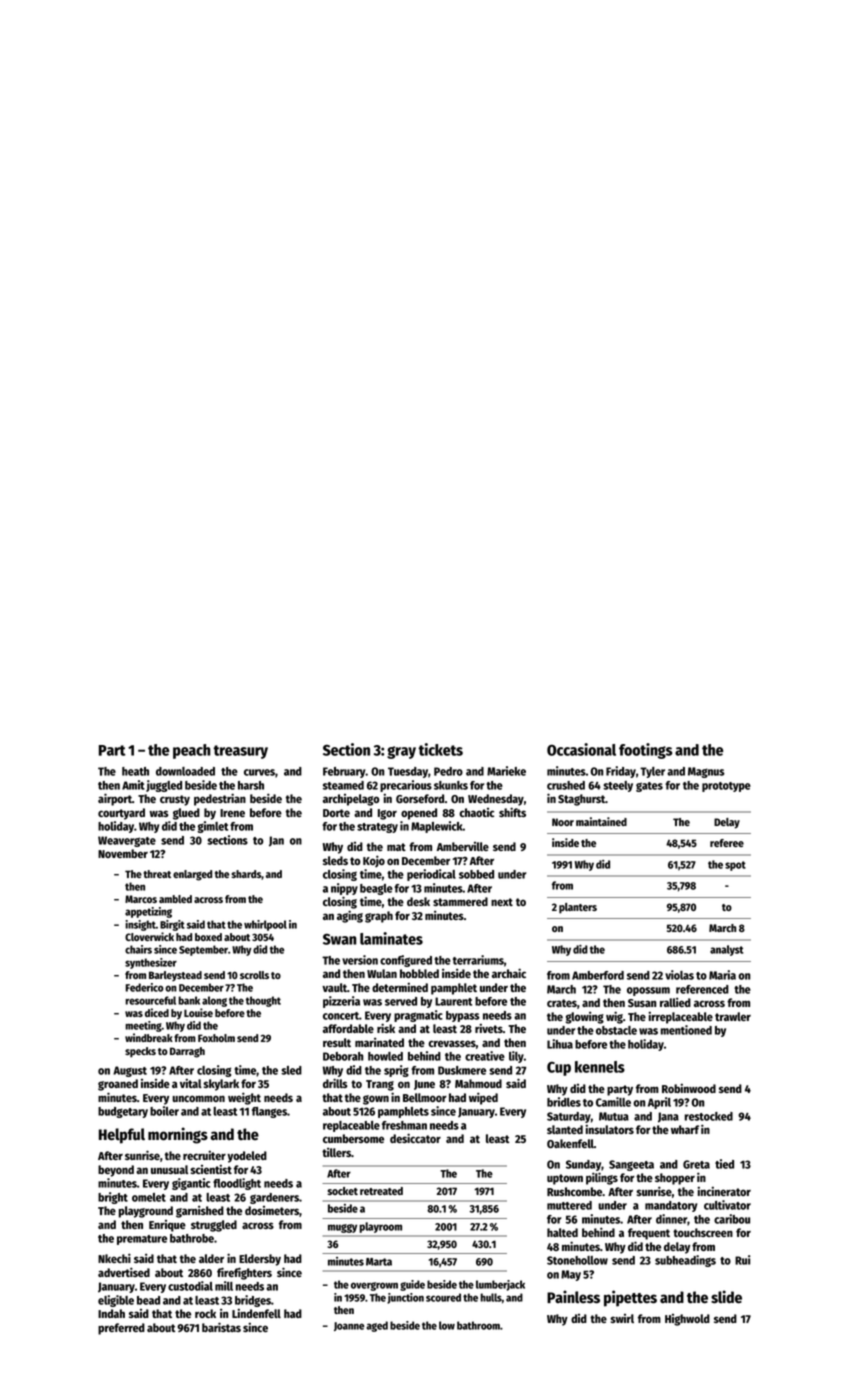  What do you see at coordinates (735, 866) in the image?
I see `spot` at bounding box center [735, 866].
